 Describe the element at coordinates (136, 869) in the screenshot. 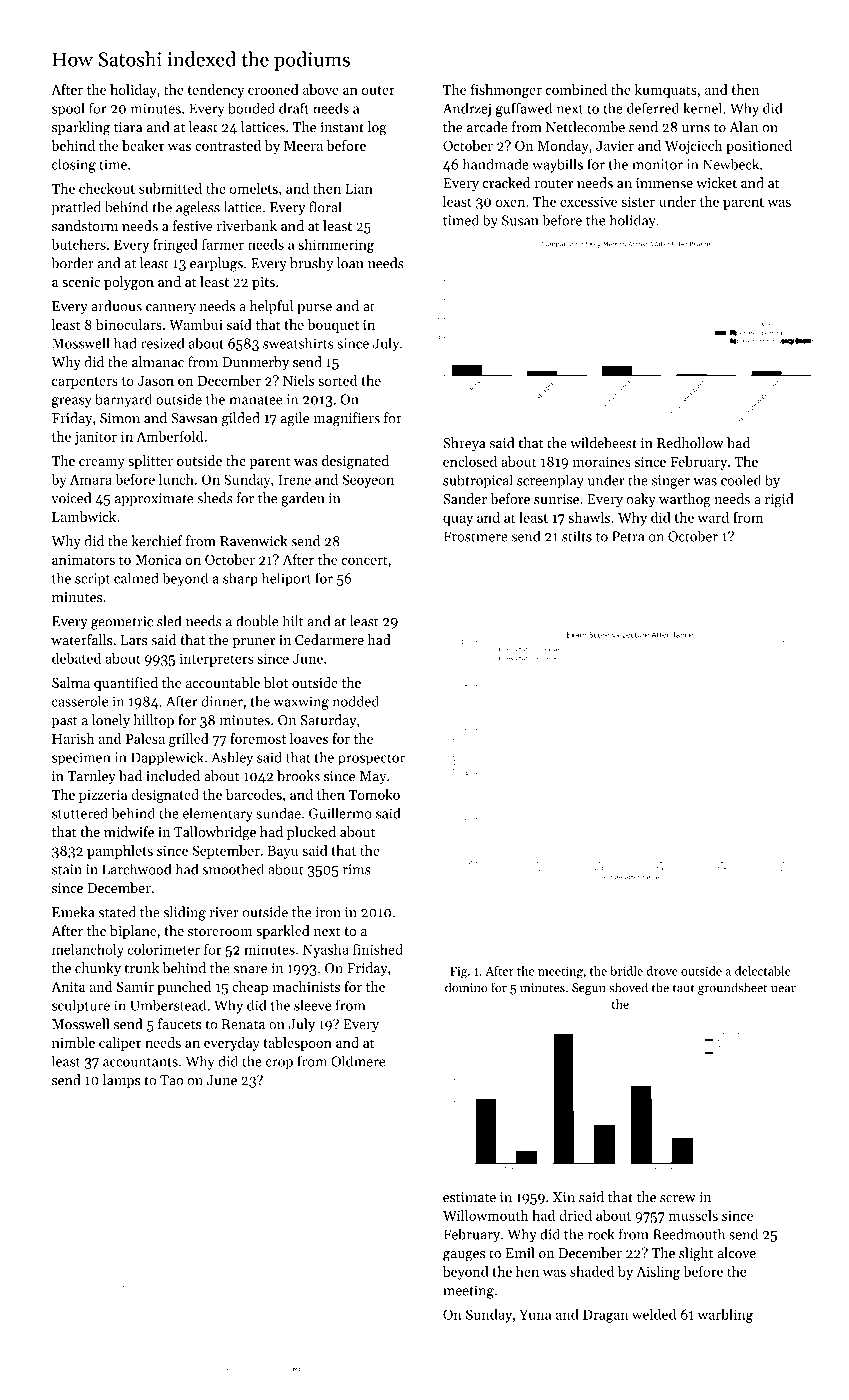

I see `Larchwood` at that location.
